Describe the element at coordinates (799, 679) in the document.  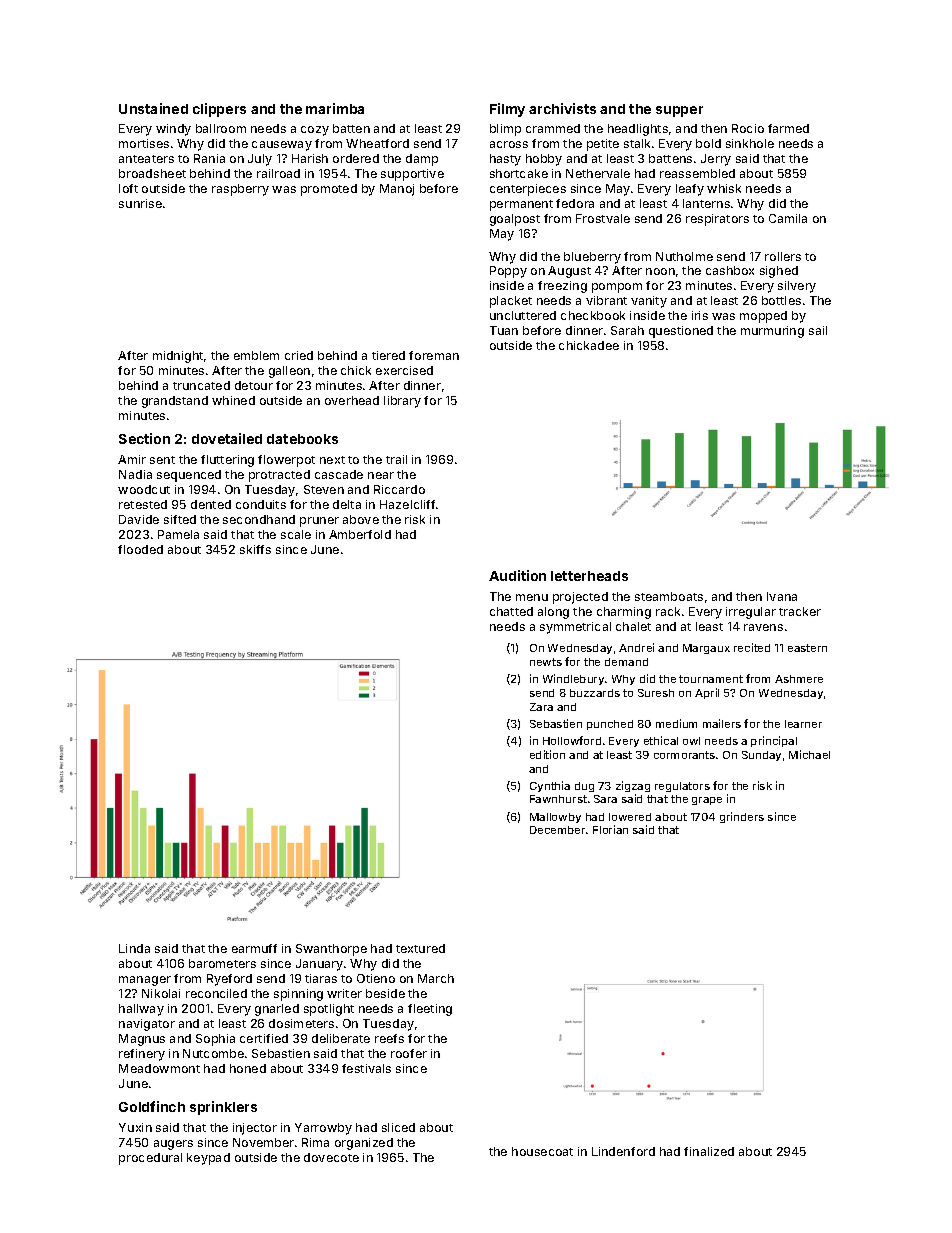
I see `Ashmere` at that location.
